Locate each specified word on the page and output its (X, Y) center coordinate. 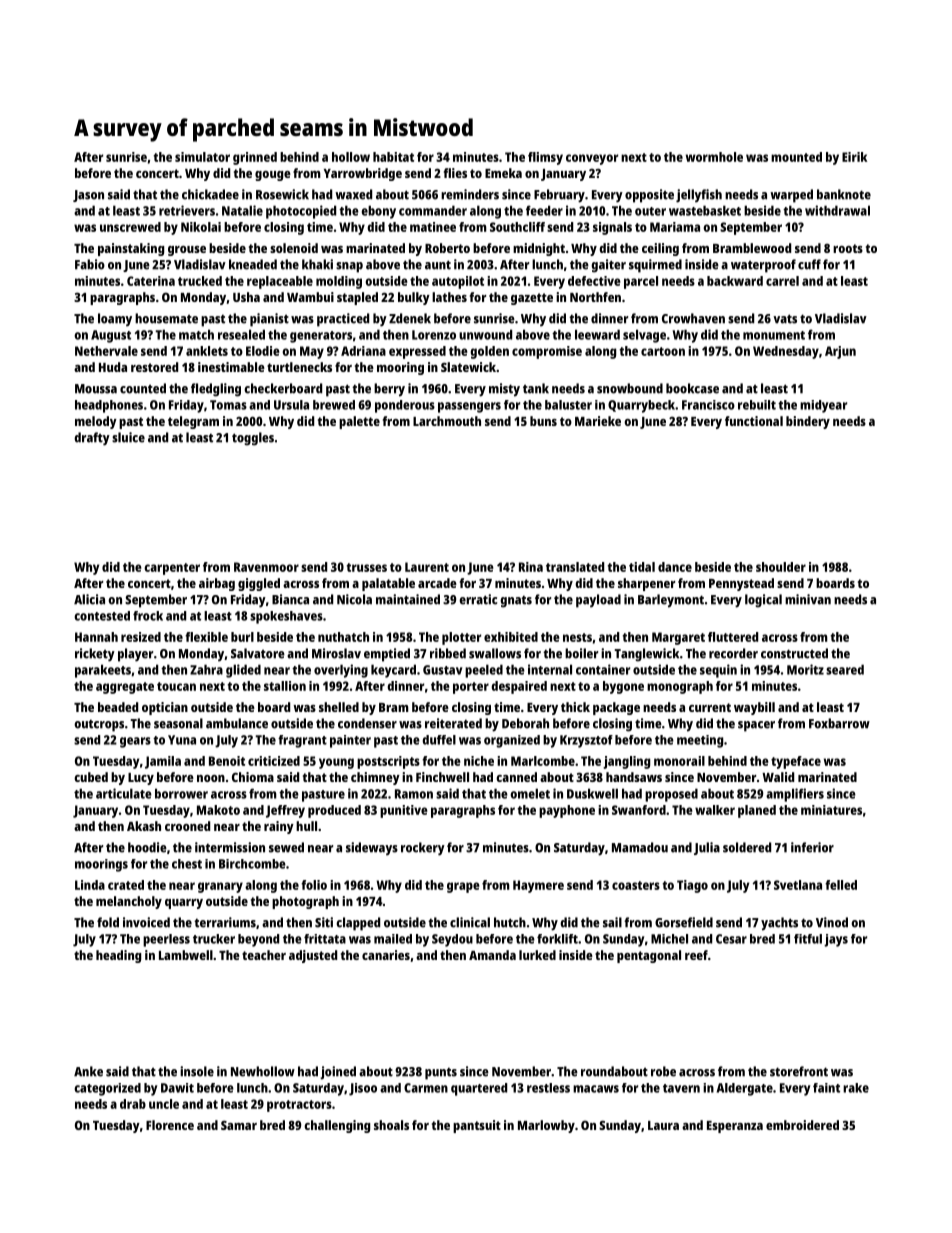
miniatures (831, 810)
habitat (393, 157)
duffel (439, 740)
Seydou (452, 940)
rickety (95, 655)
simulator (202, 157)
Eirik (854, 157)
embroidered (802, 1125)
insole (197, 1071)
